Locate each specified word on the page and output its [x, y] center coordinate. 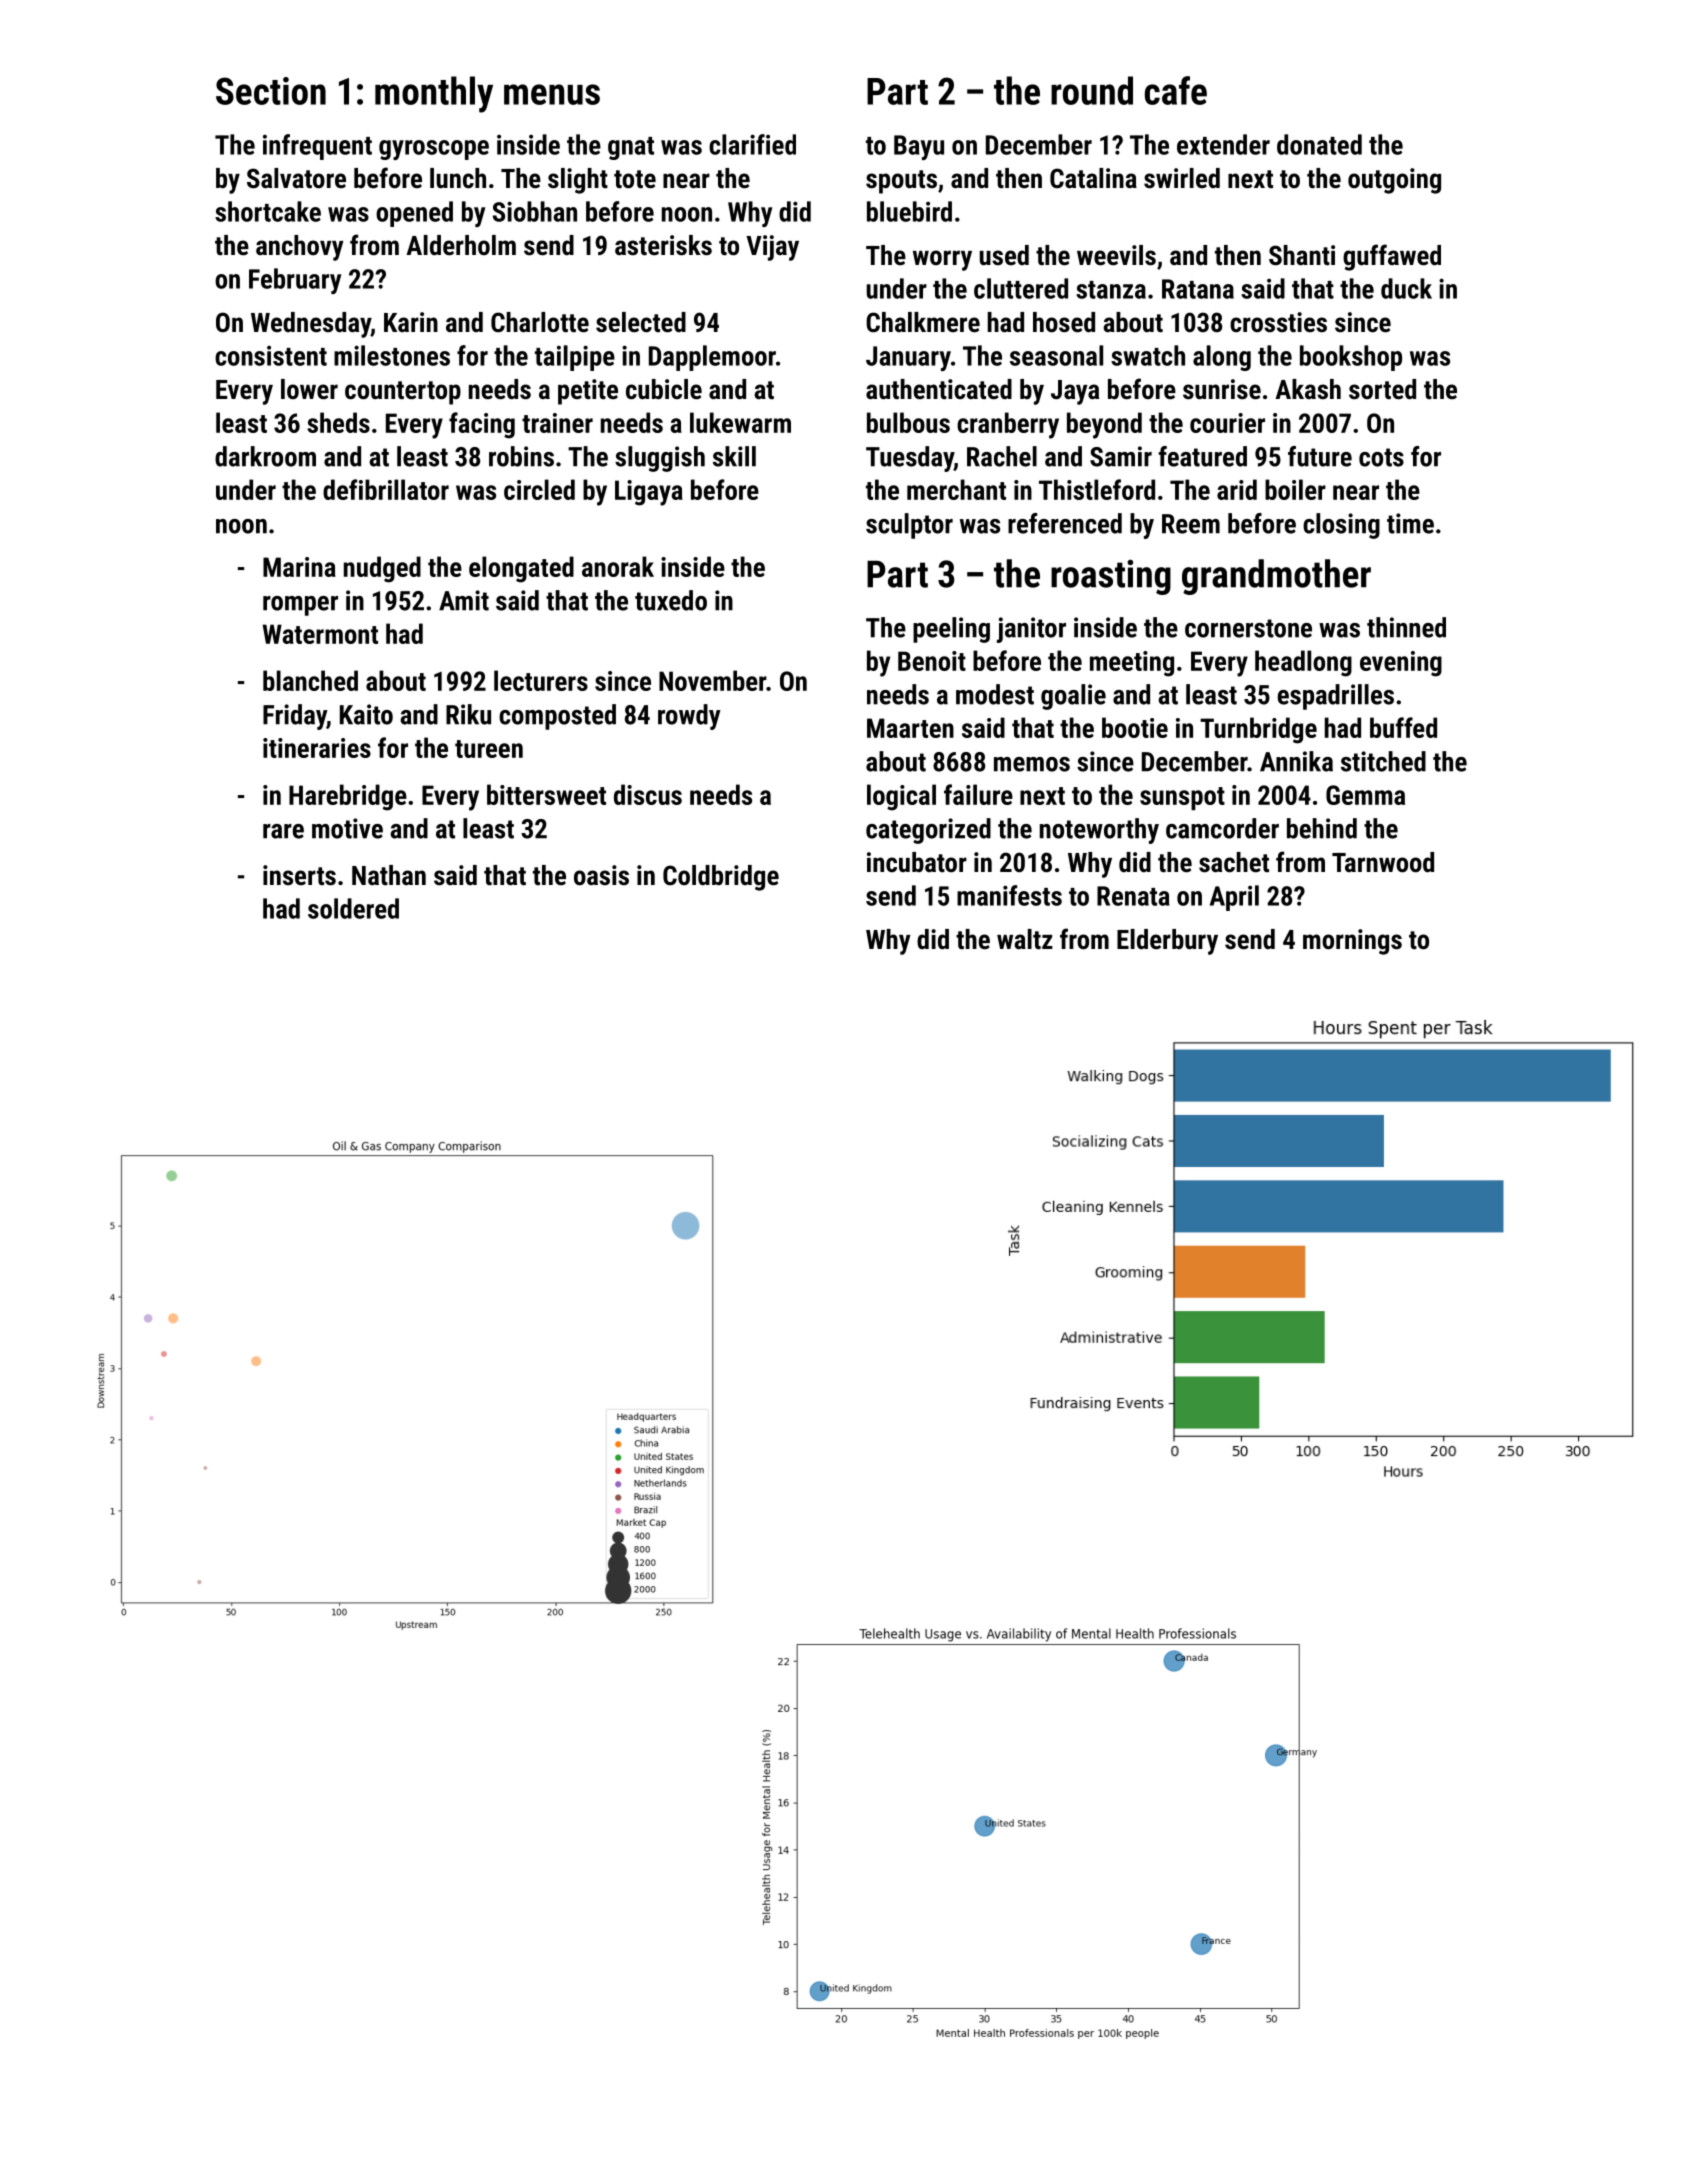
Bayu [919, 147]
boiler [1295, 489]
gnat [631, 148]
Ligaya [649, 493]
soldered [353, 908]
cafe [1176, 90]
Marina [299, 567]
